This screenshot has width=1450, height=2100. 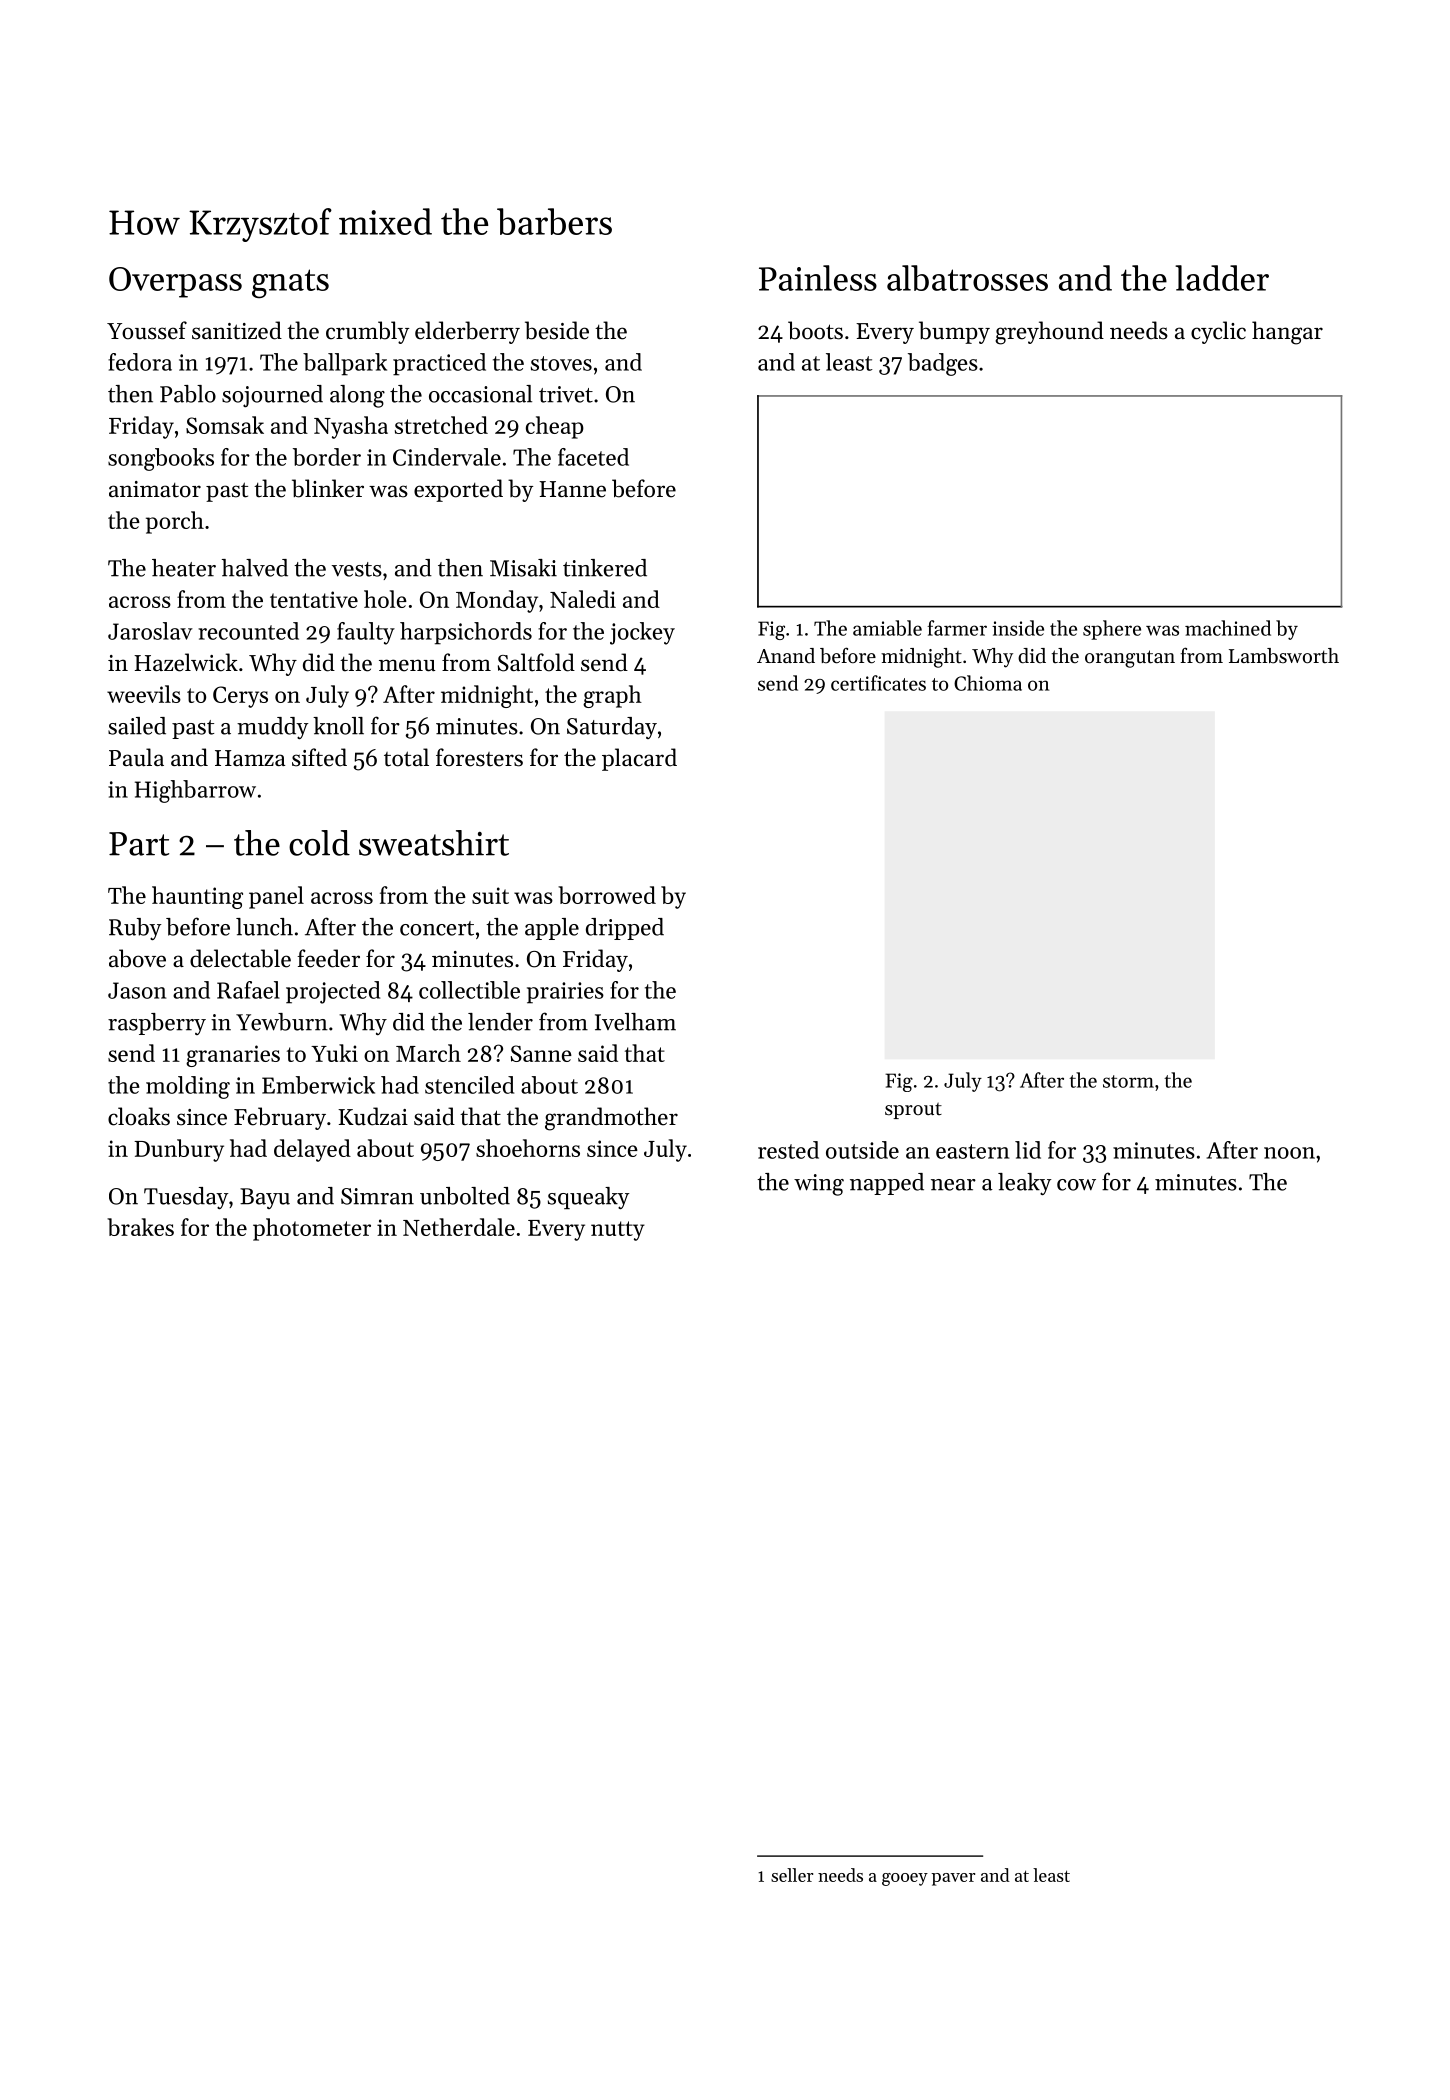 I want to click on Lambsworth, so click(x=1284, y=656).
